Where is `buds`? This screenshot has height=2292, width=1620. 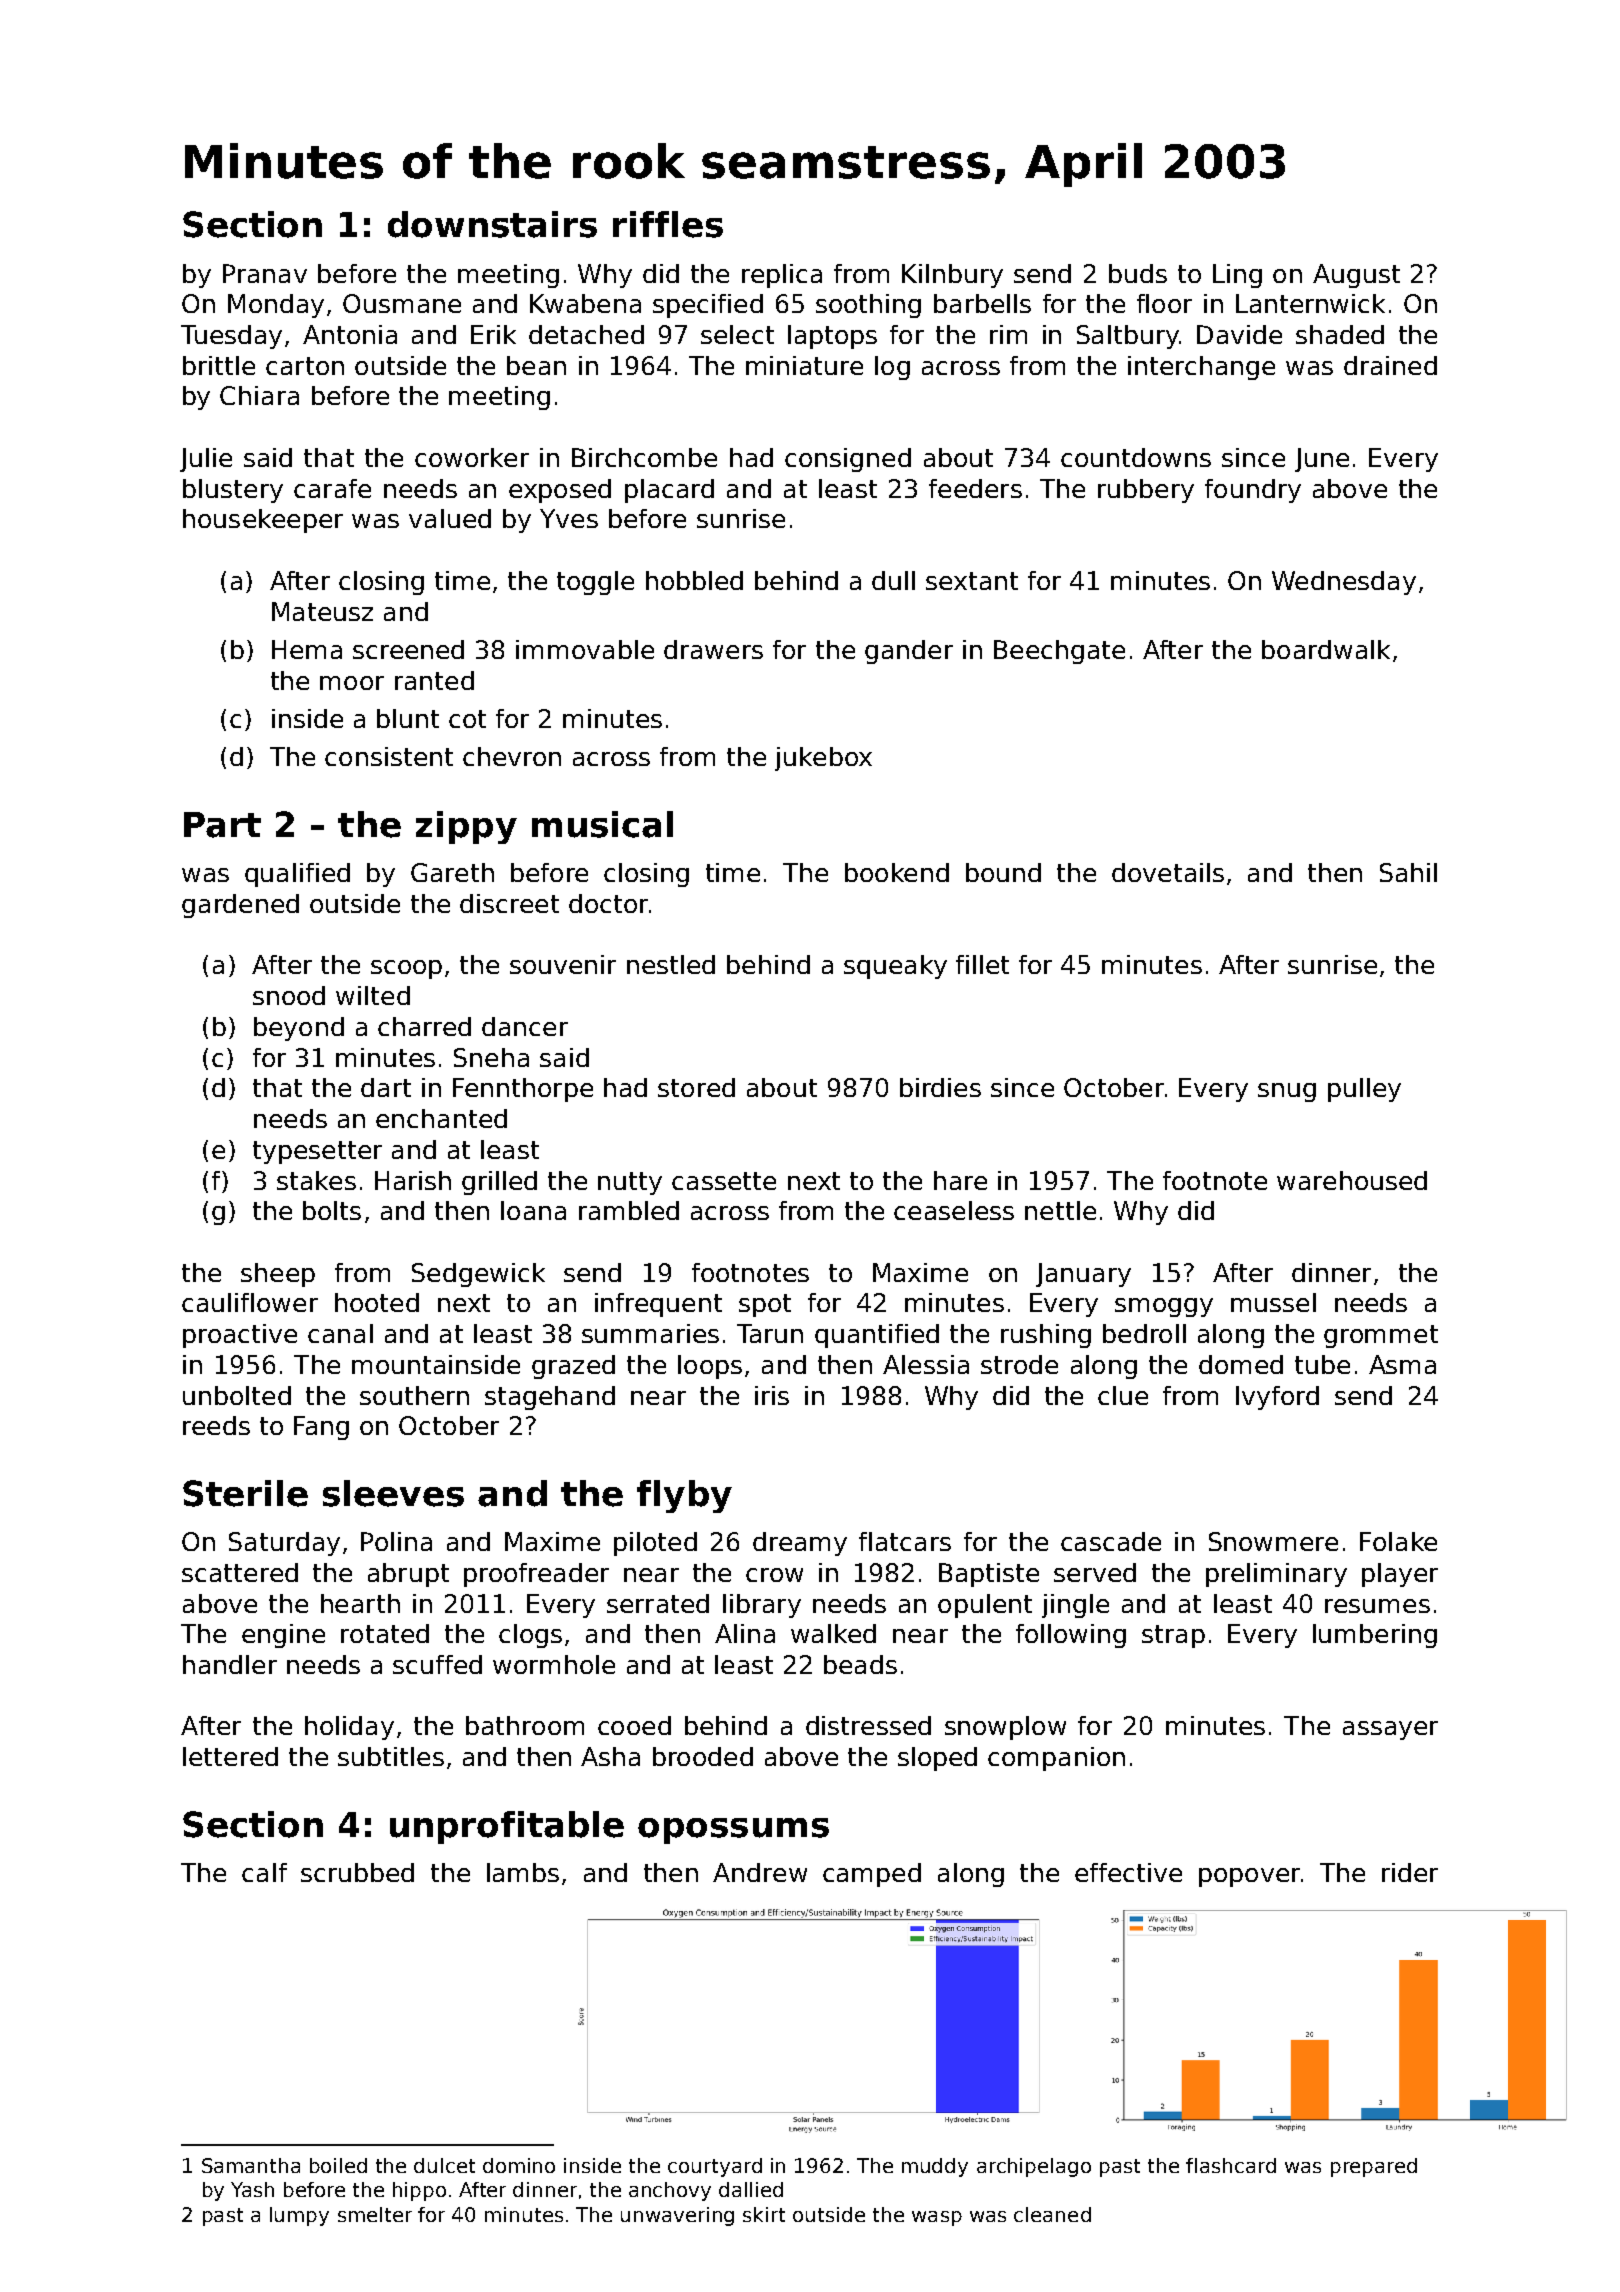
buds is located at coordinates (1138, 273).
